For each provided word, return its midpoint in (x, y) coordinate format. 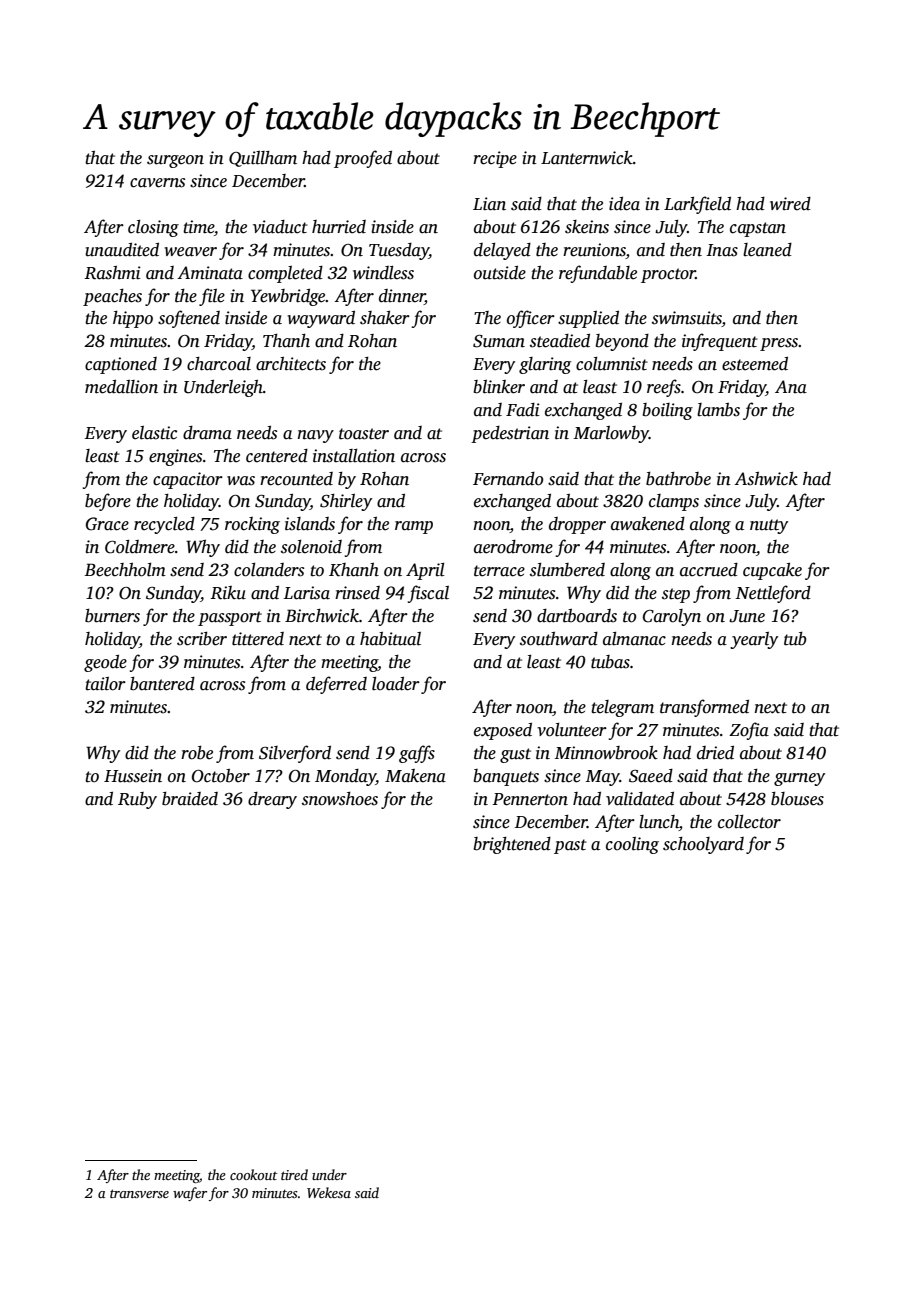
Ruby (137, 800)
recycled (164, 525)
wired (790, 204)
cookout (253, 1174)
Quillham (263, 159)
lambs (718, 410)
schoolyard (703, 845)
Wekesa (329, 1192)
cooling (632, 845)
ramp (414, 527)
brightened (512, 845)
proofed (363, 159)
